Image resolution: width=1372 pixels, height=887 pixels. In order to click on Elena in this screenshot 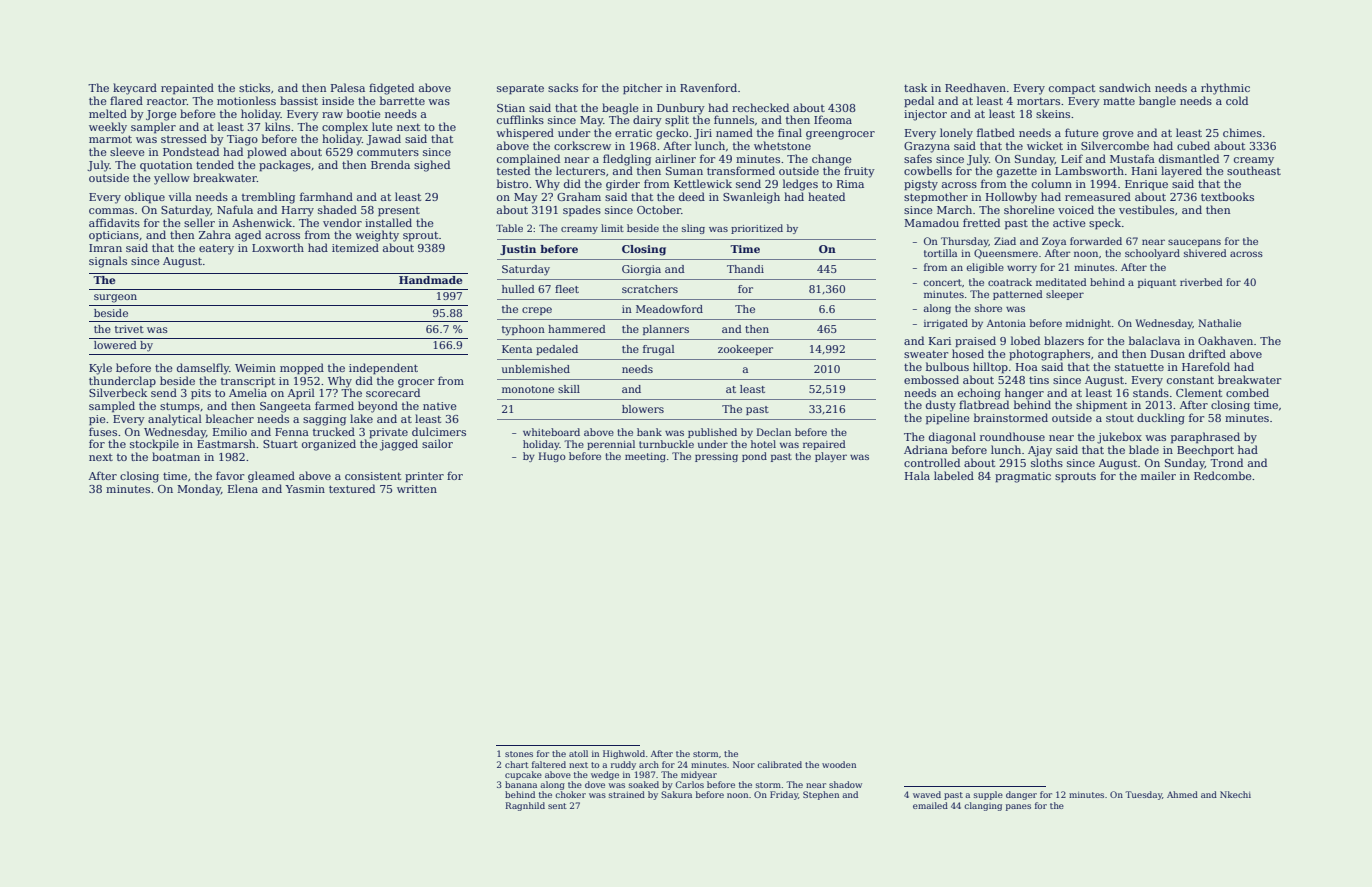, I will do `click(243, 488)`.
